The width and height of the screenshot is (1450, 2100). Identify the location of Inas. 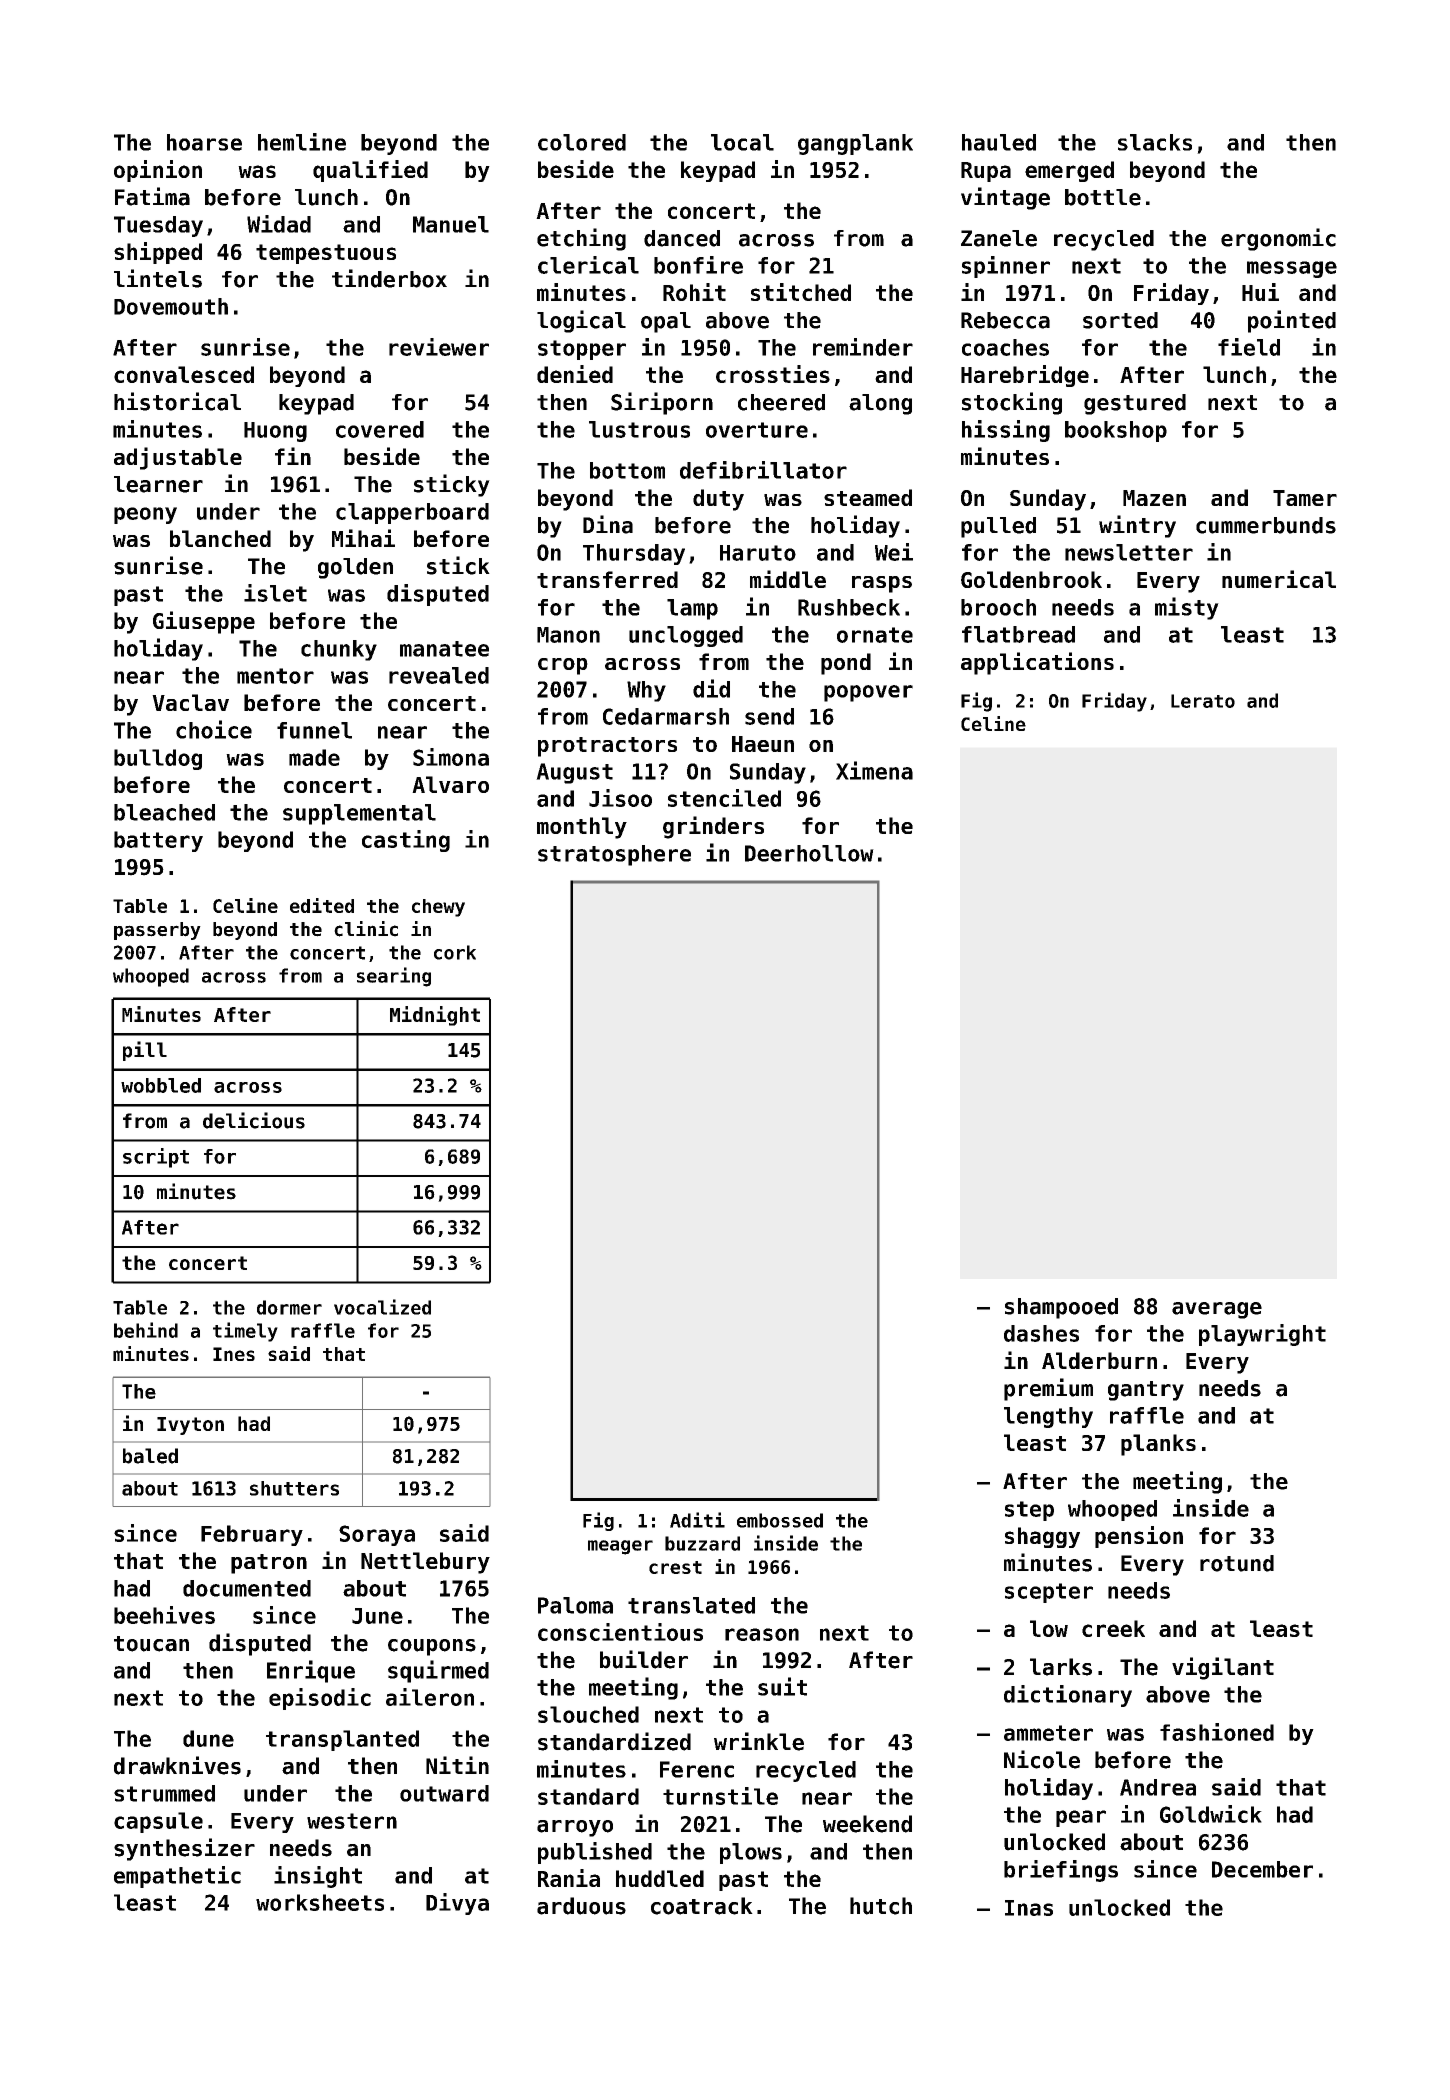
(1029, 1908).
